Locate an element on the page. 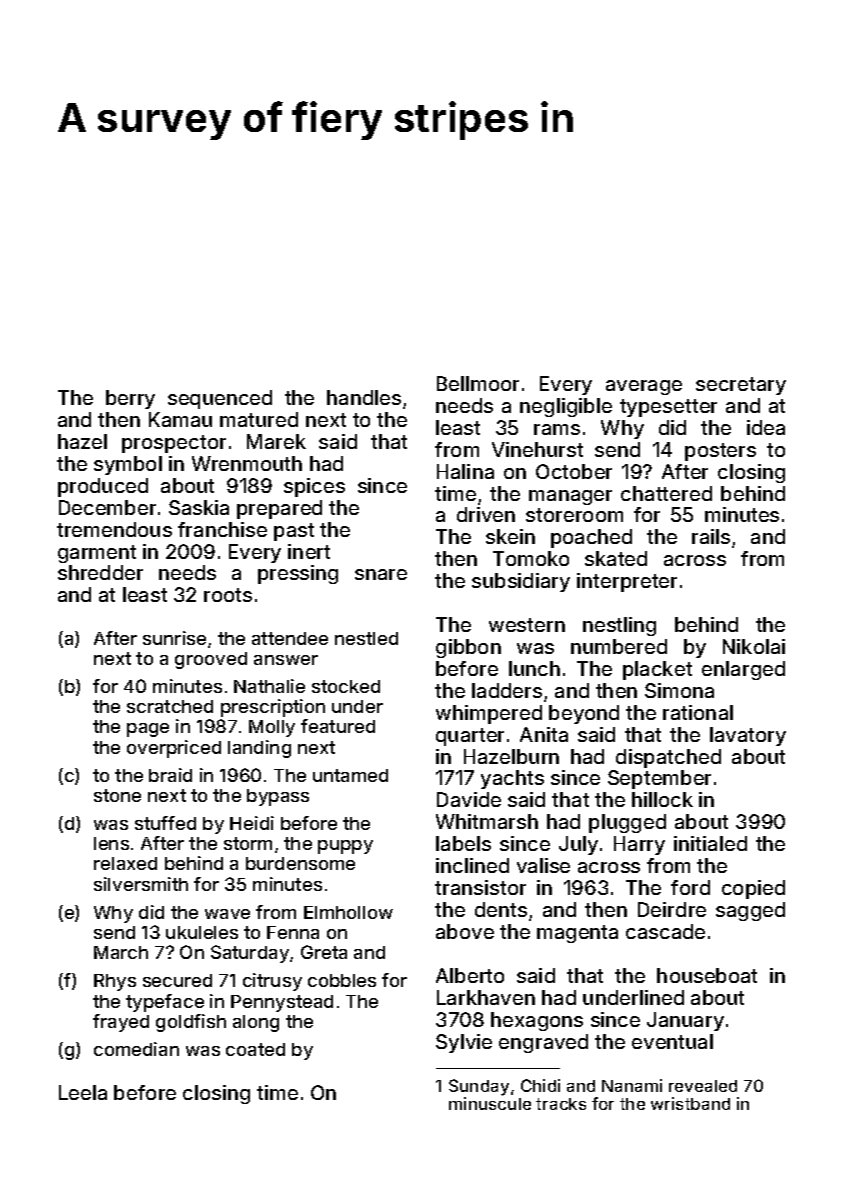 This page has width=844, height=1197. houseboat is located at coordinates (707, 975).
